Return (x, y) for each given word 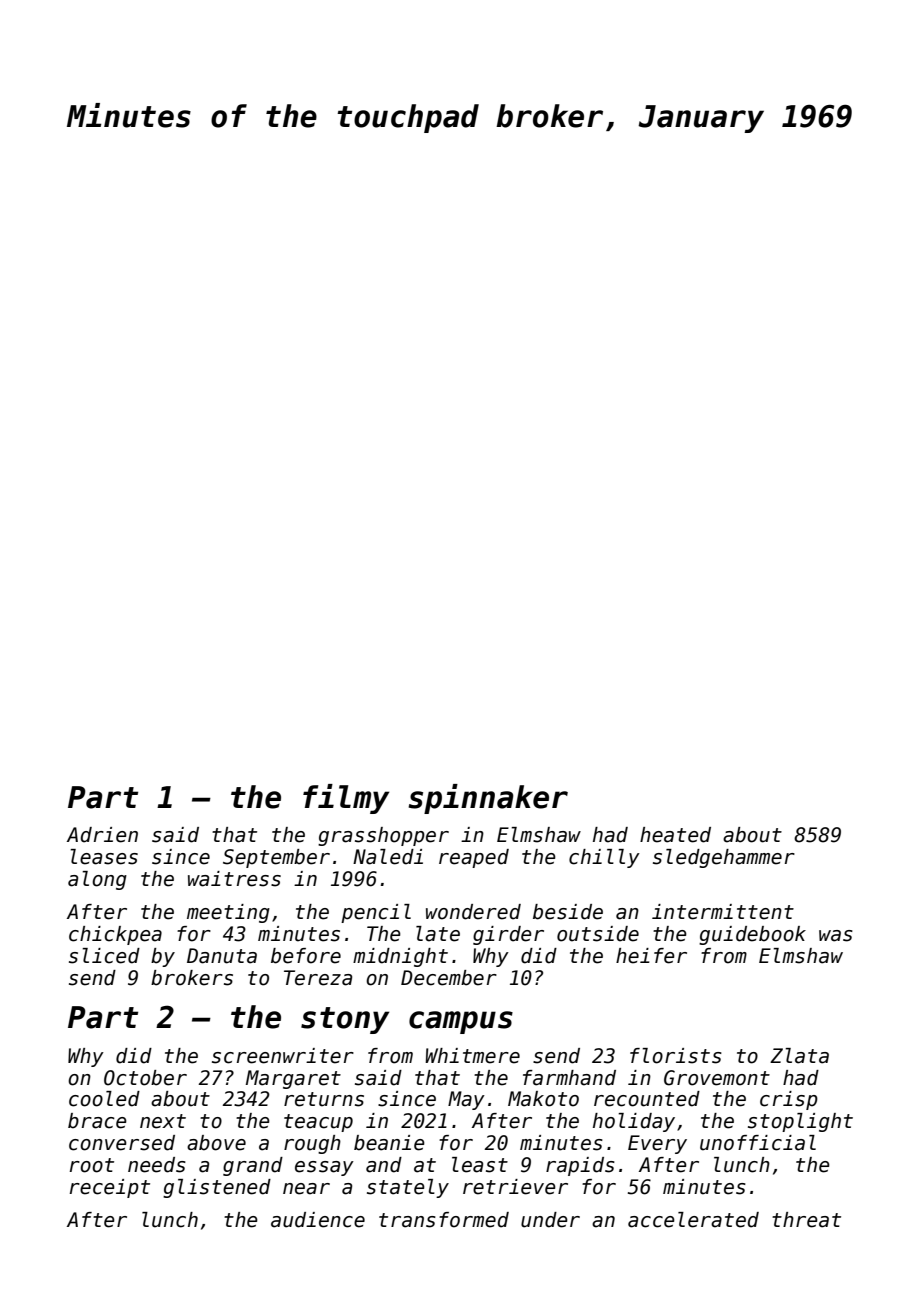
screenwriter (283, 1056)
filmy (346, 799)
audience (318, 1220)
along (97, 880)
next (163, 1121)
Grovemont (717, 1078)
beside (568, 912)
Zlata (799, 1056)
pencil (376, 913)
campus (461, 1022)
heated (675, 835)
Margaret (293, 1079)
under (550, 1220)
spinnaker (488, 799)
